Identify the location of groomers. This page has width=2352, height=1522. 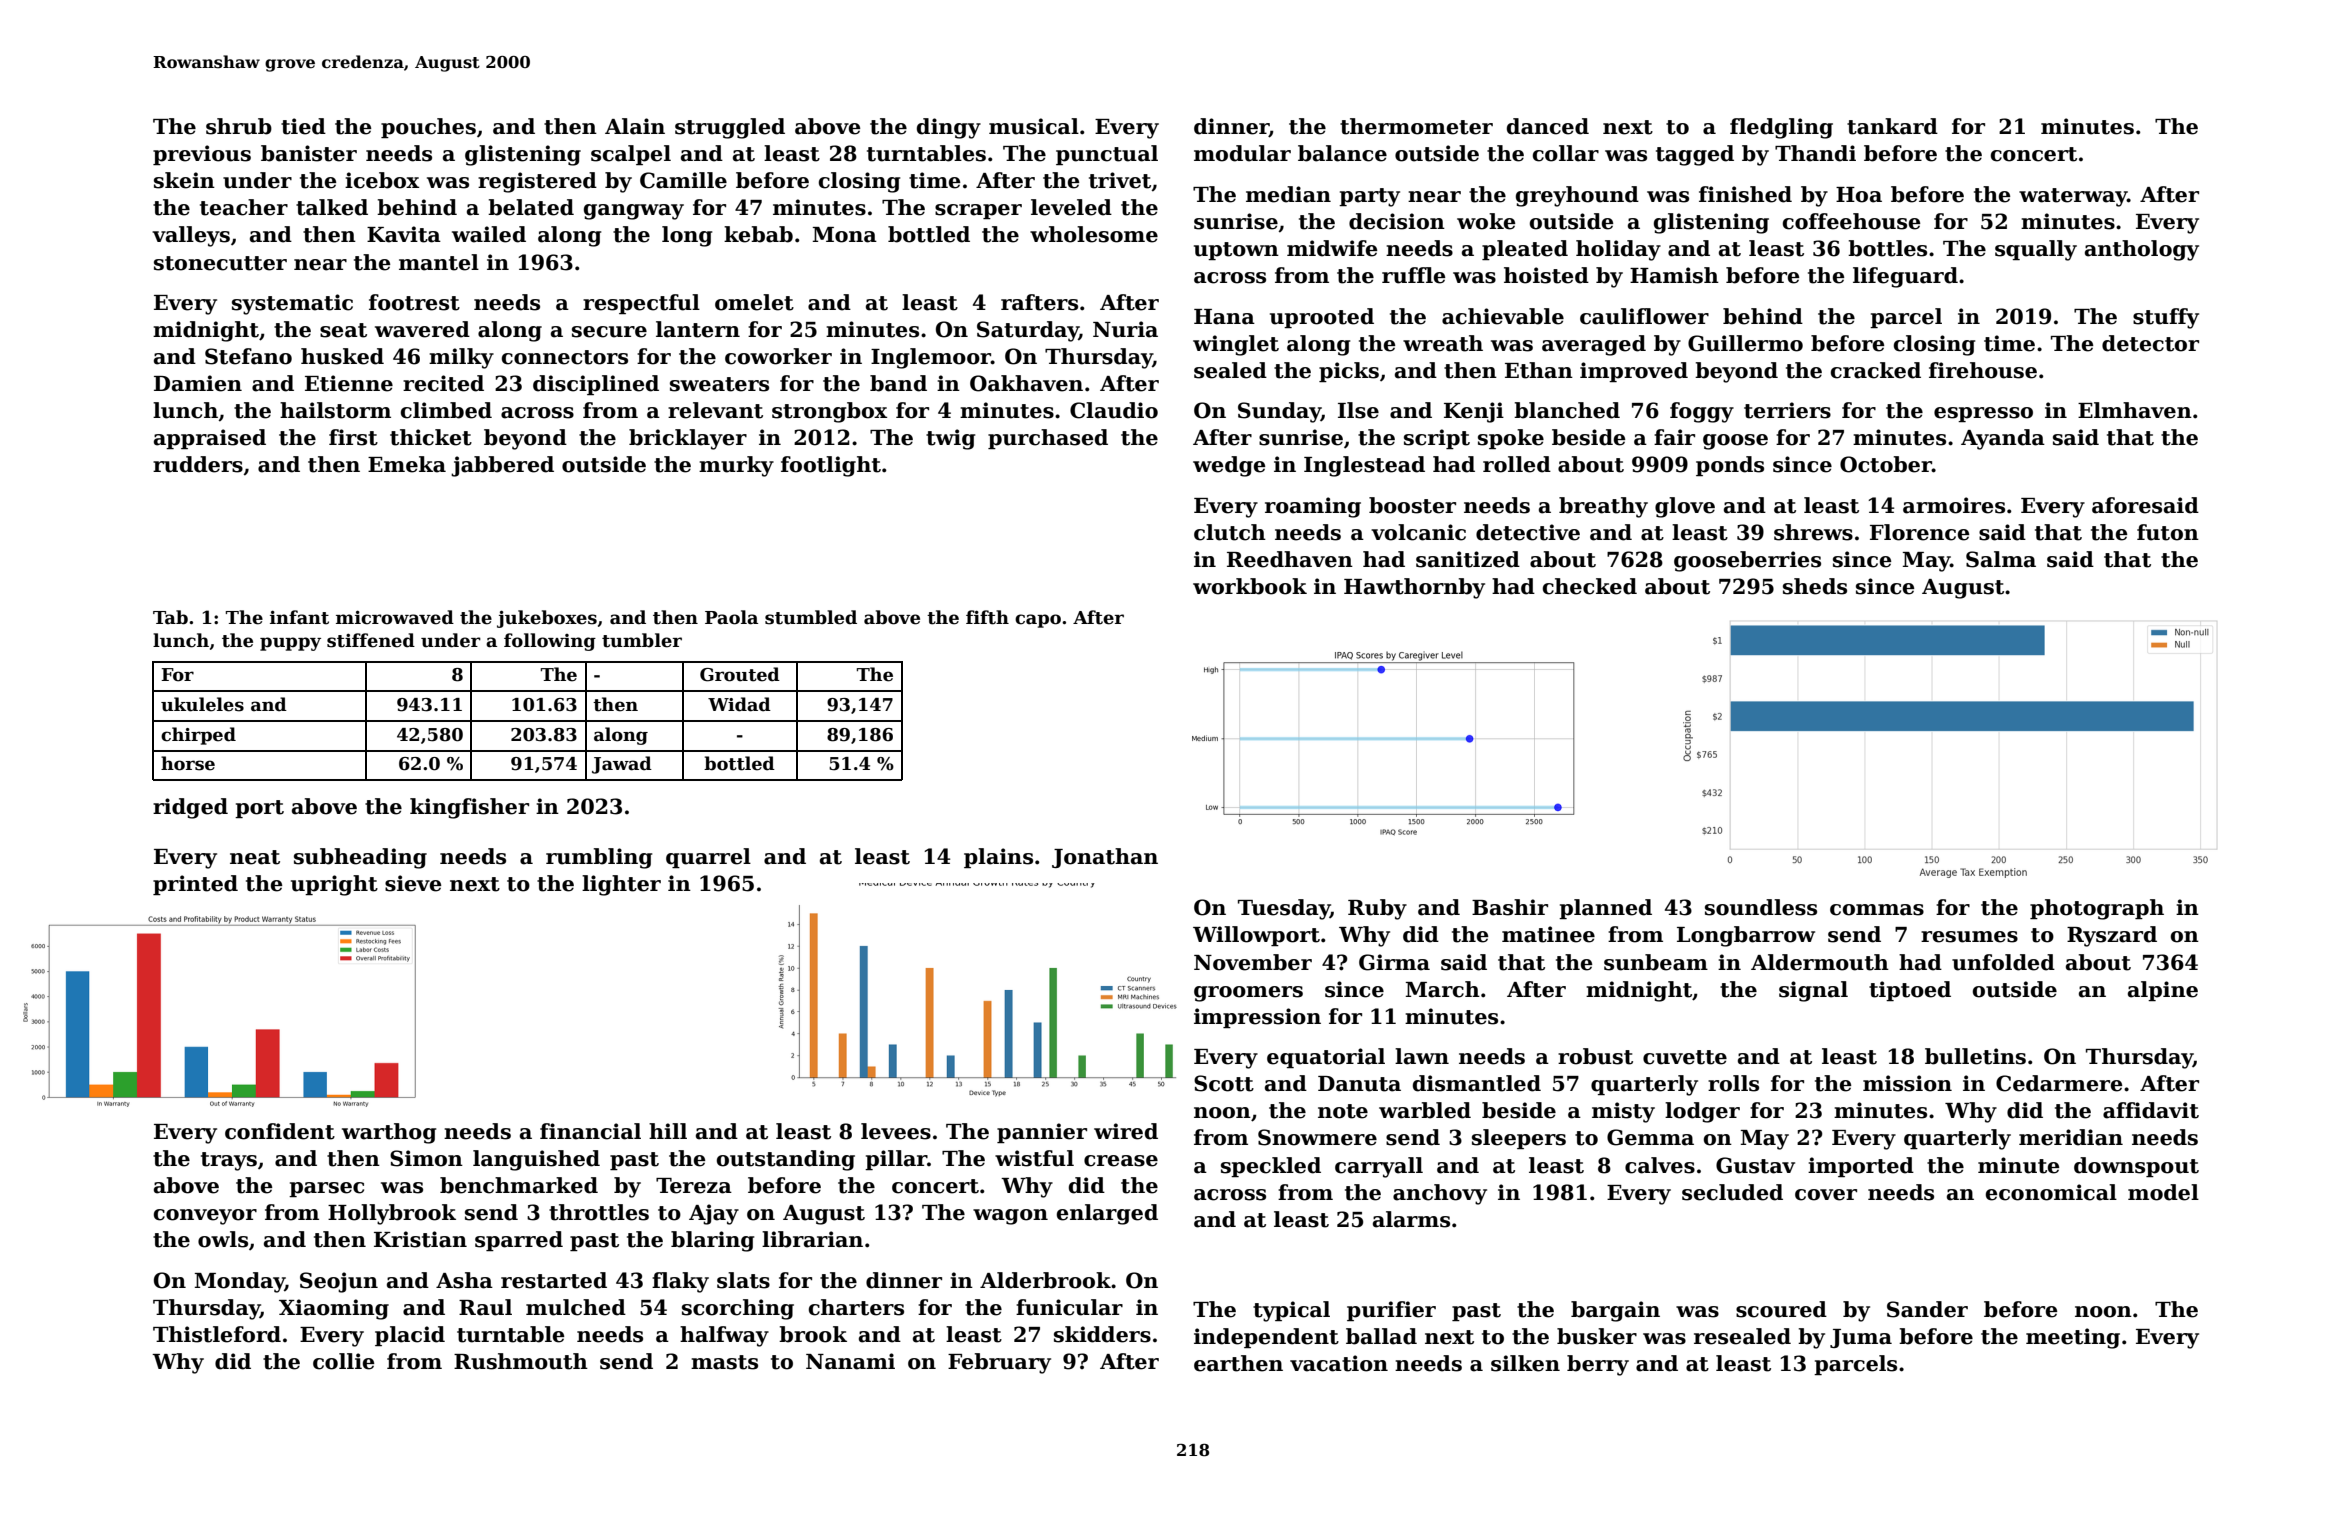
(1248, 994).
